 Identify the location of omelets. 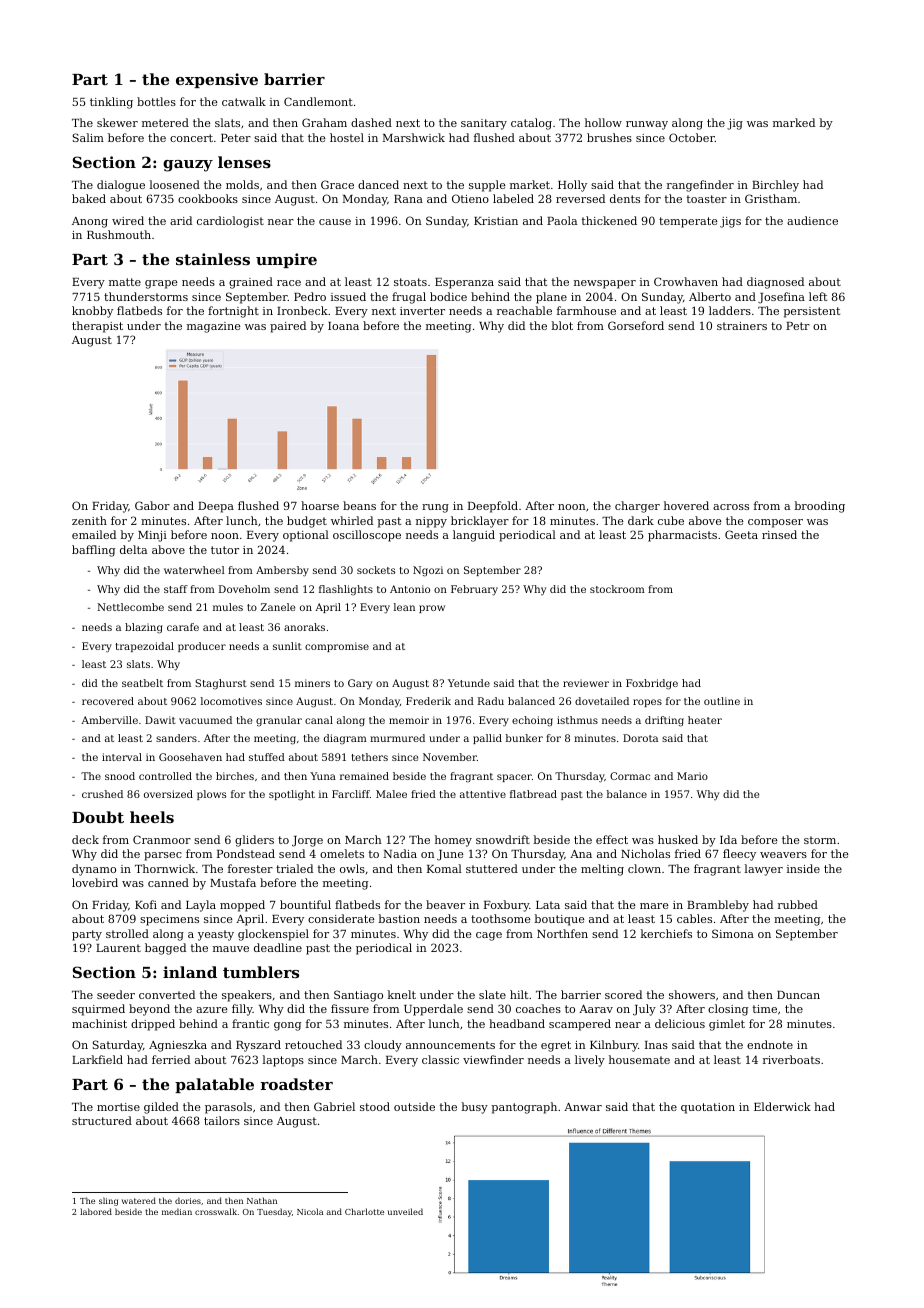
(342, 853).
